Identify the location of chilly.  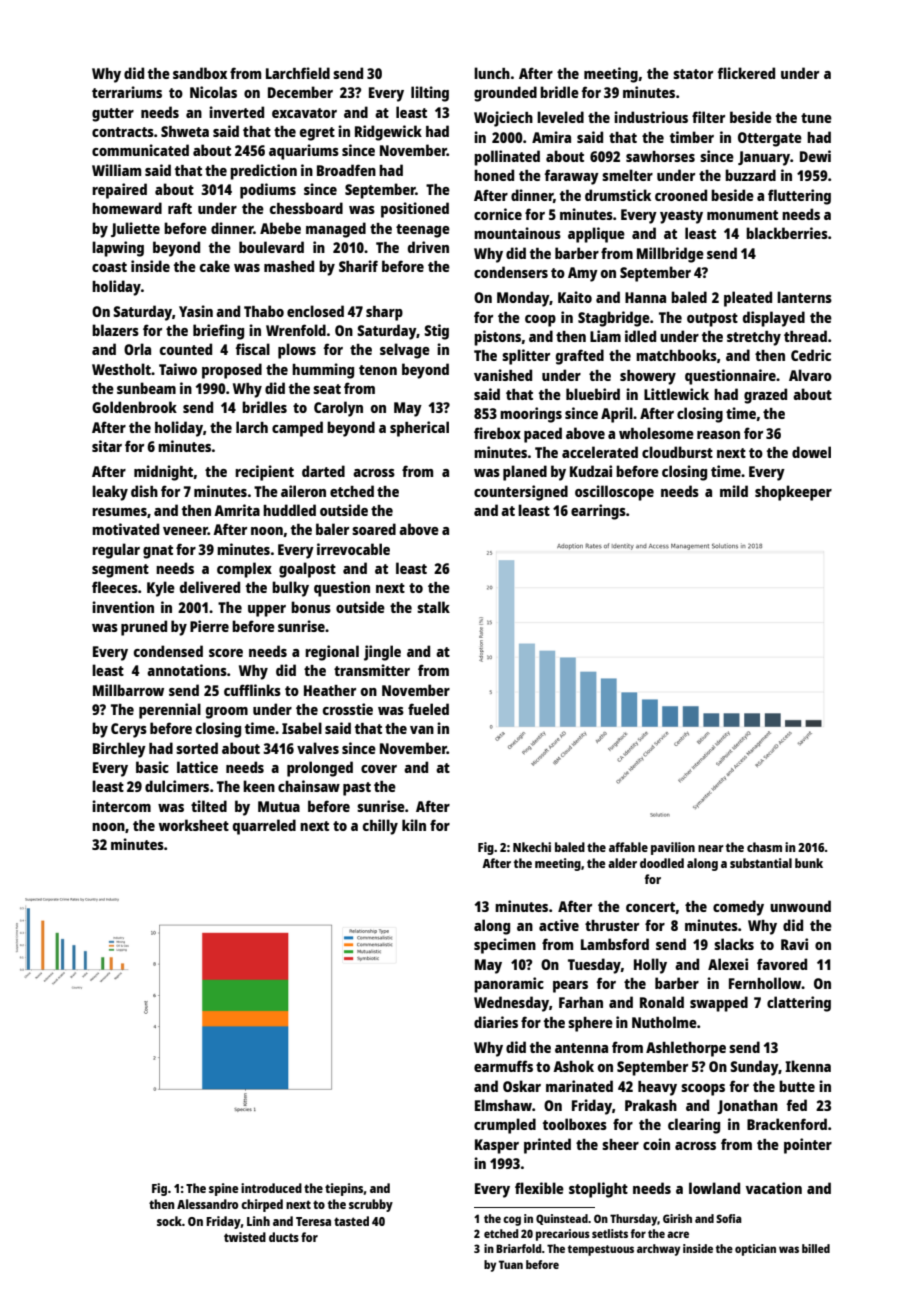
(380, 827).
